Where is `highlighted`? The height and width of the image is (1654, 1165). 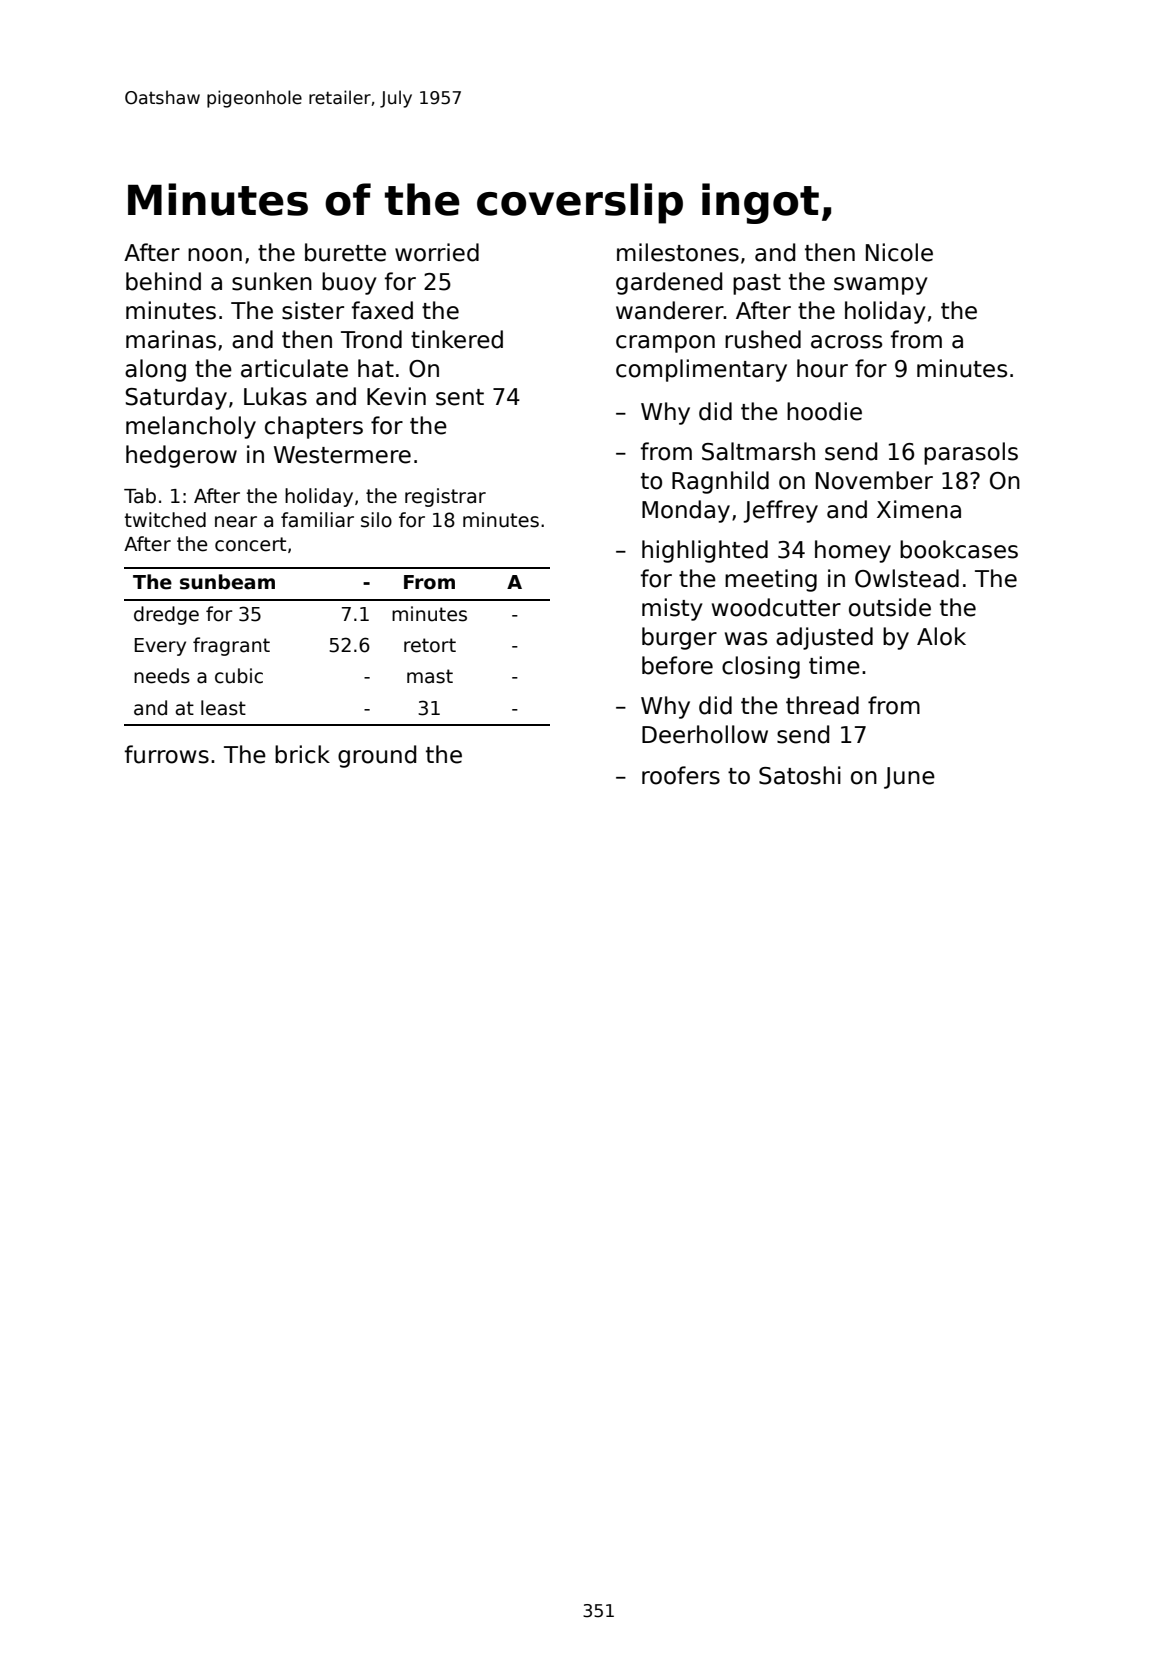 highlighted is located at coordinates (705, 551).
